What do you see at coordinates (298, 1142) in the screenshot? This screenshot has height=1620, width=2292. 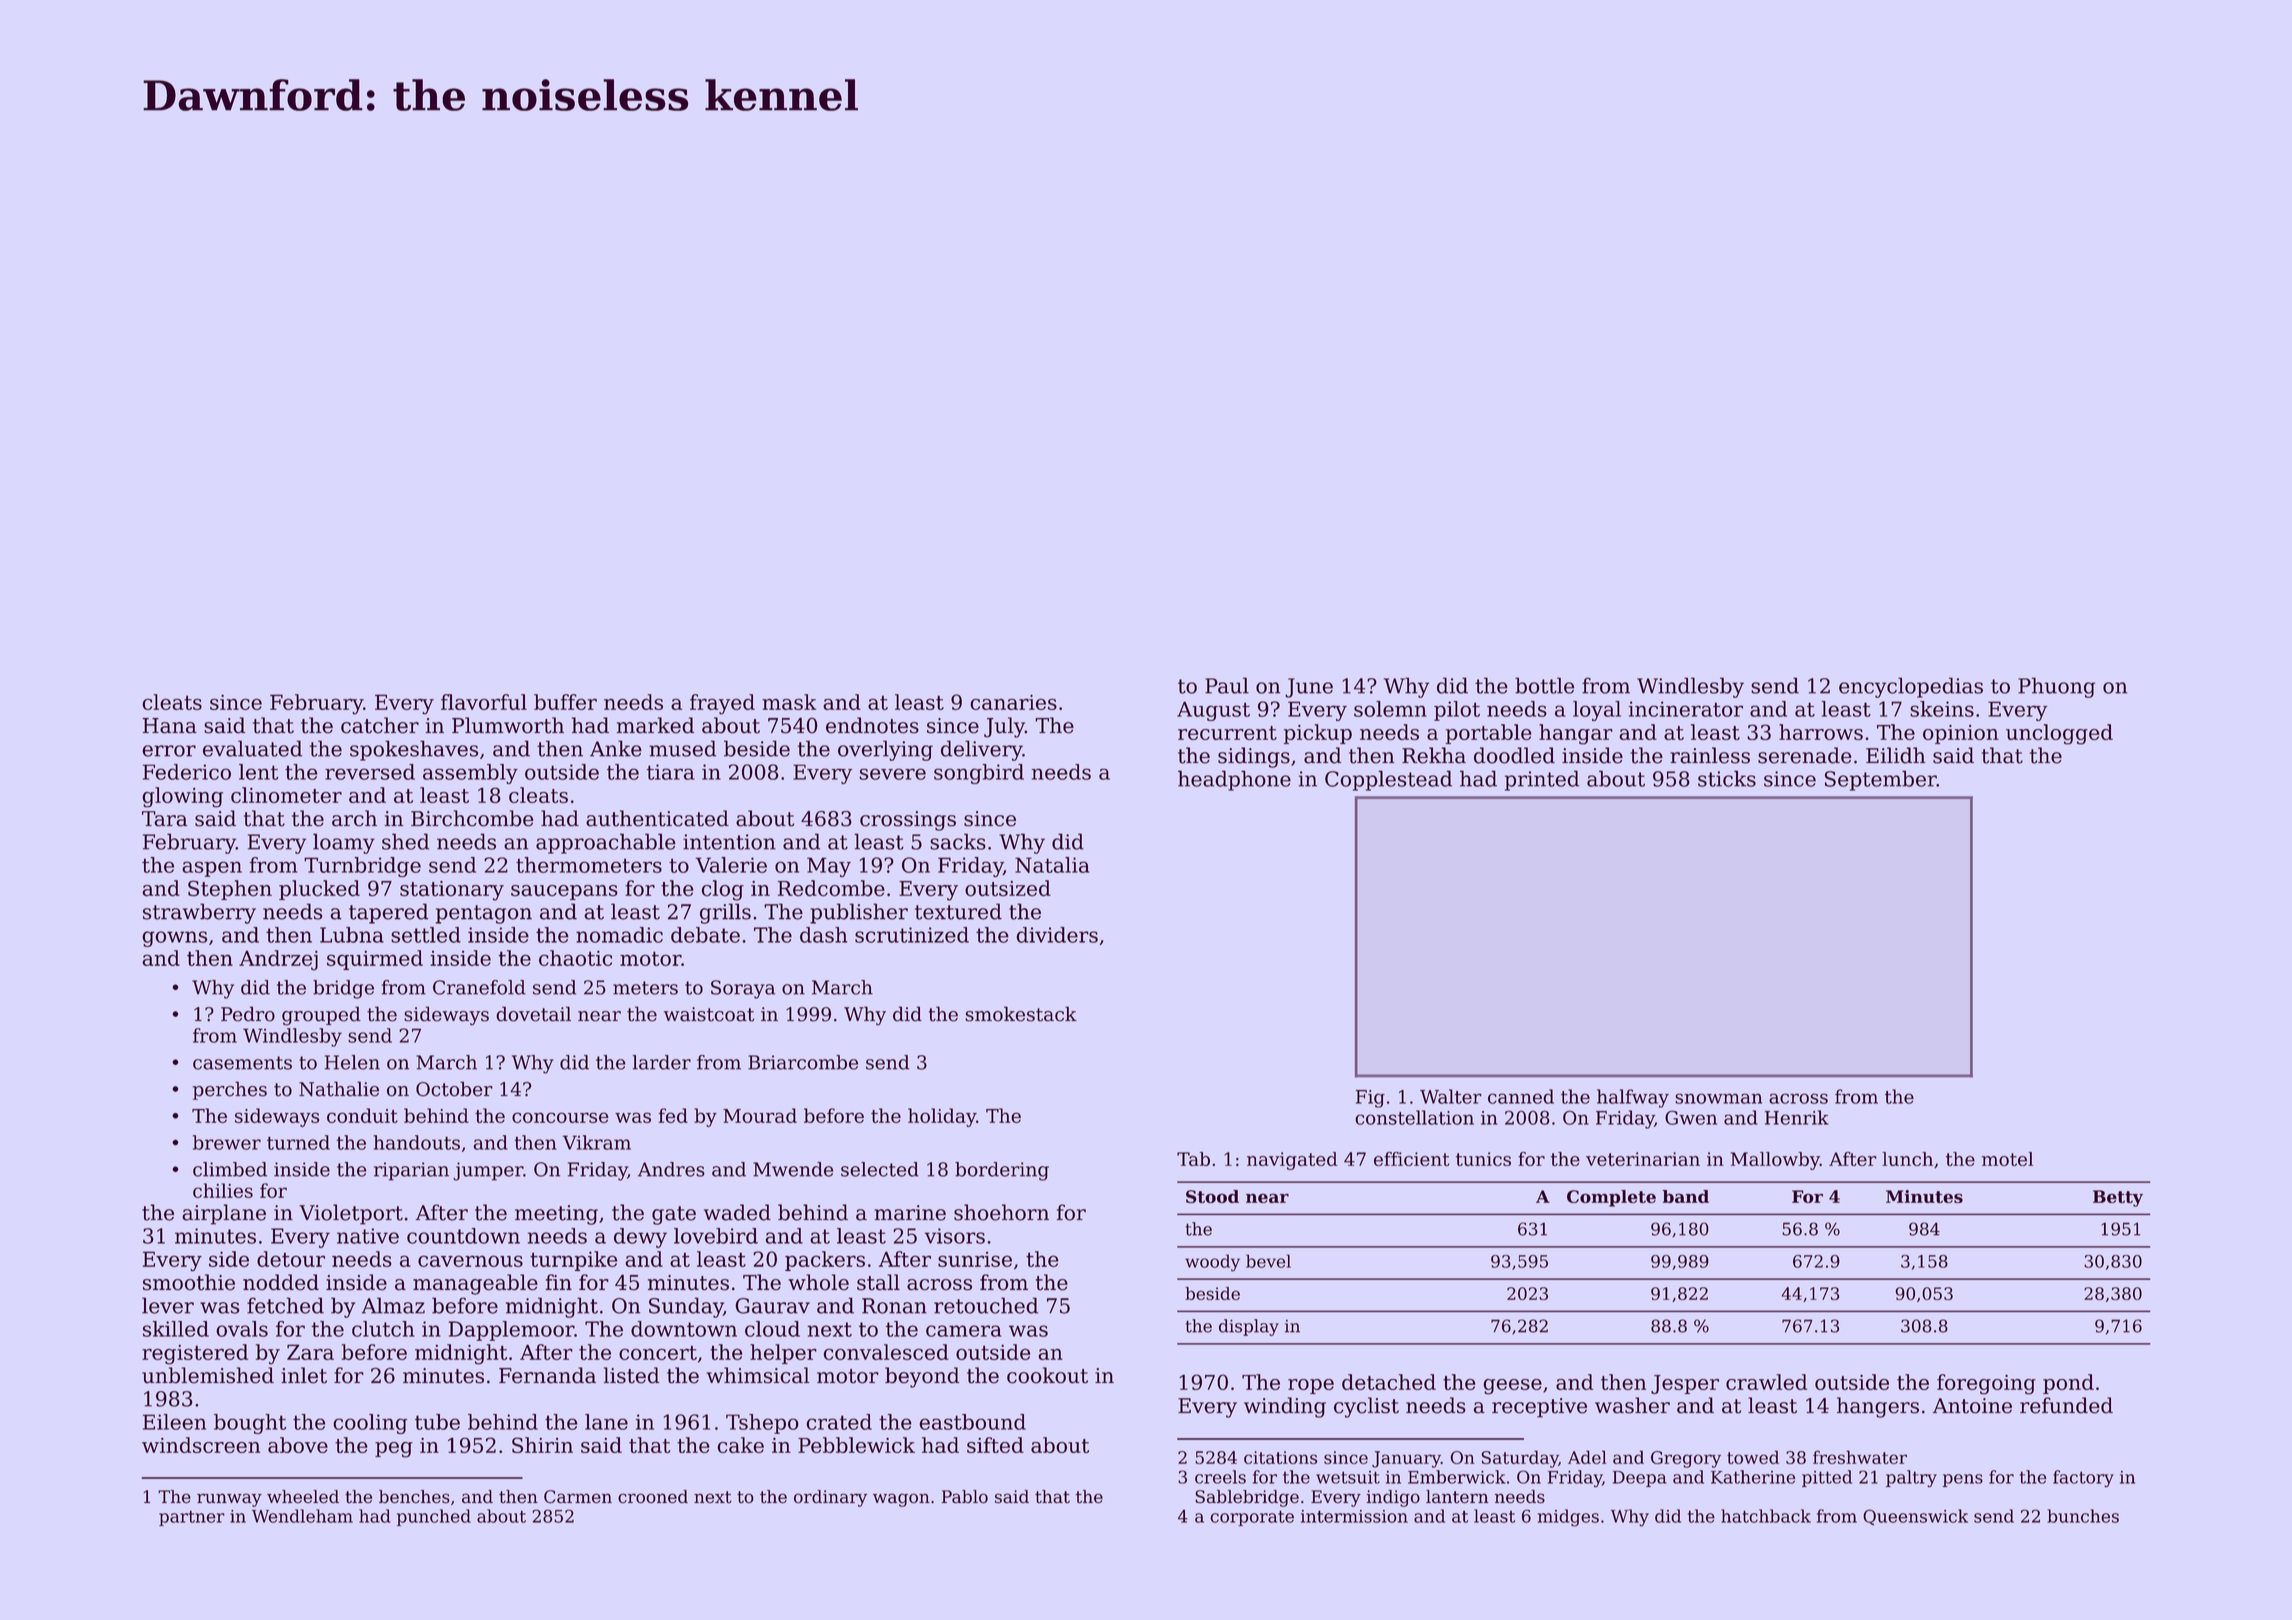 I see `turned` at bounding box center [298, 1142].
